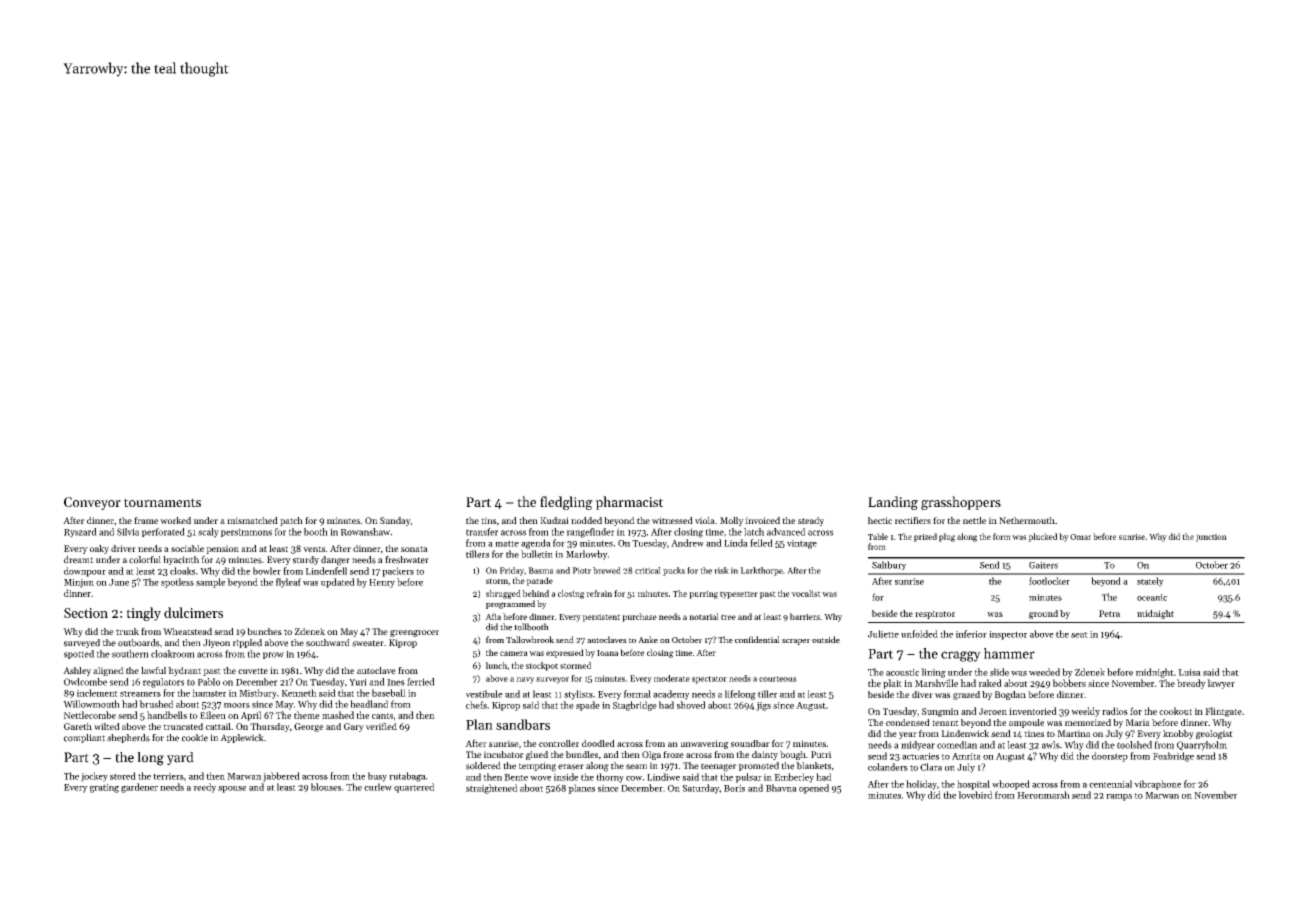  Describe the element at coordinates (883, 634) in the page. I see `Juliette` at that location.
